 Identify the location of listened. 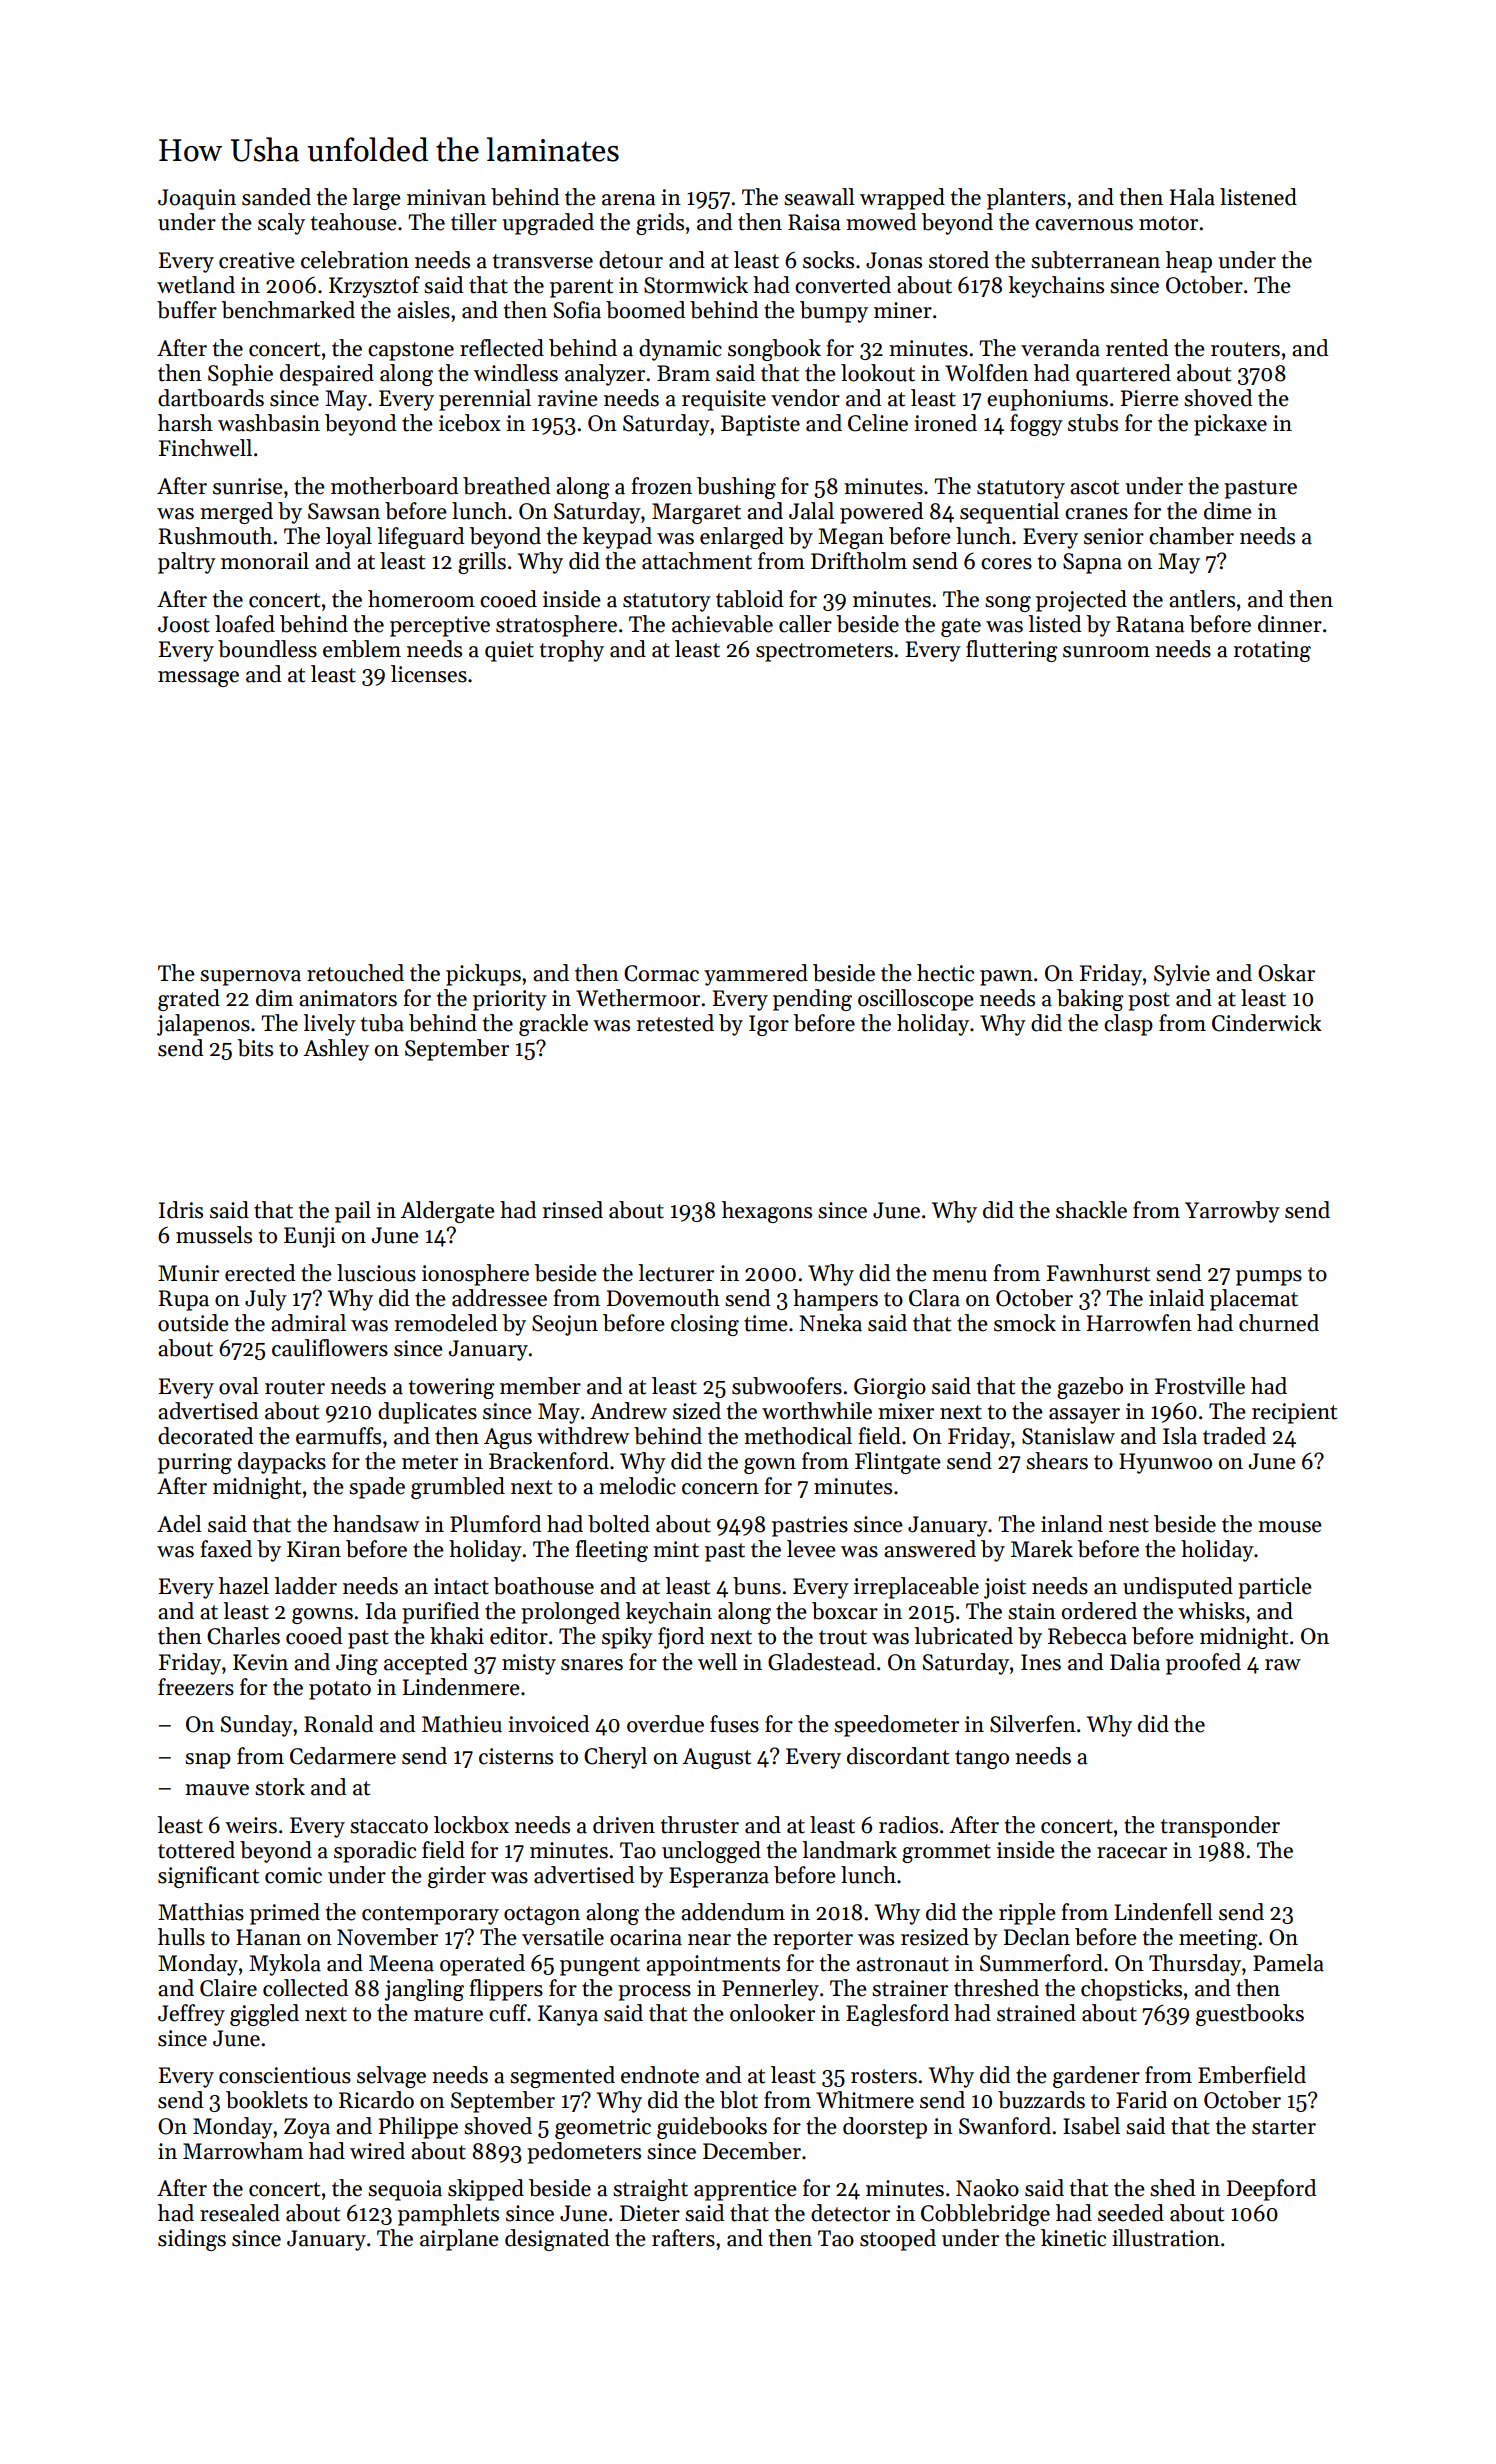
(1258, 197).
